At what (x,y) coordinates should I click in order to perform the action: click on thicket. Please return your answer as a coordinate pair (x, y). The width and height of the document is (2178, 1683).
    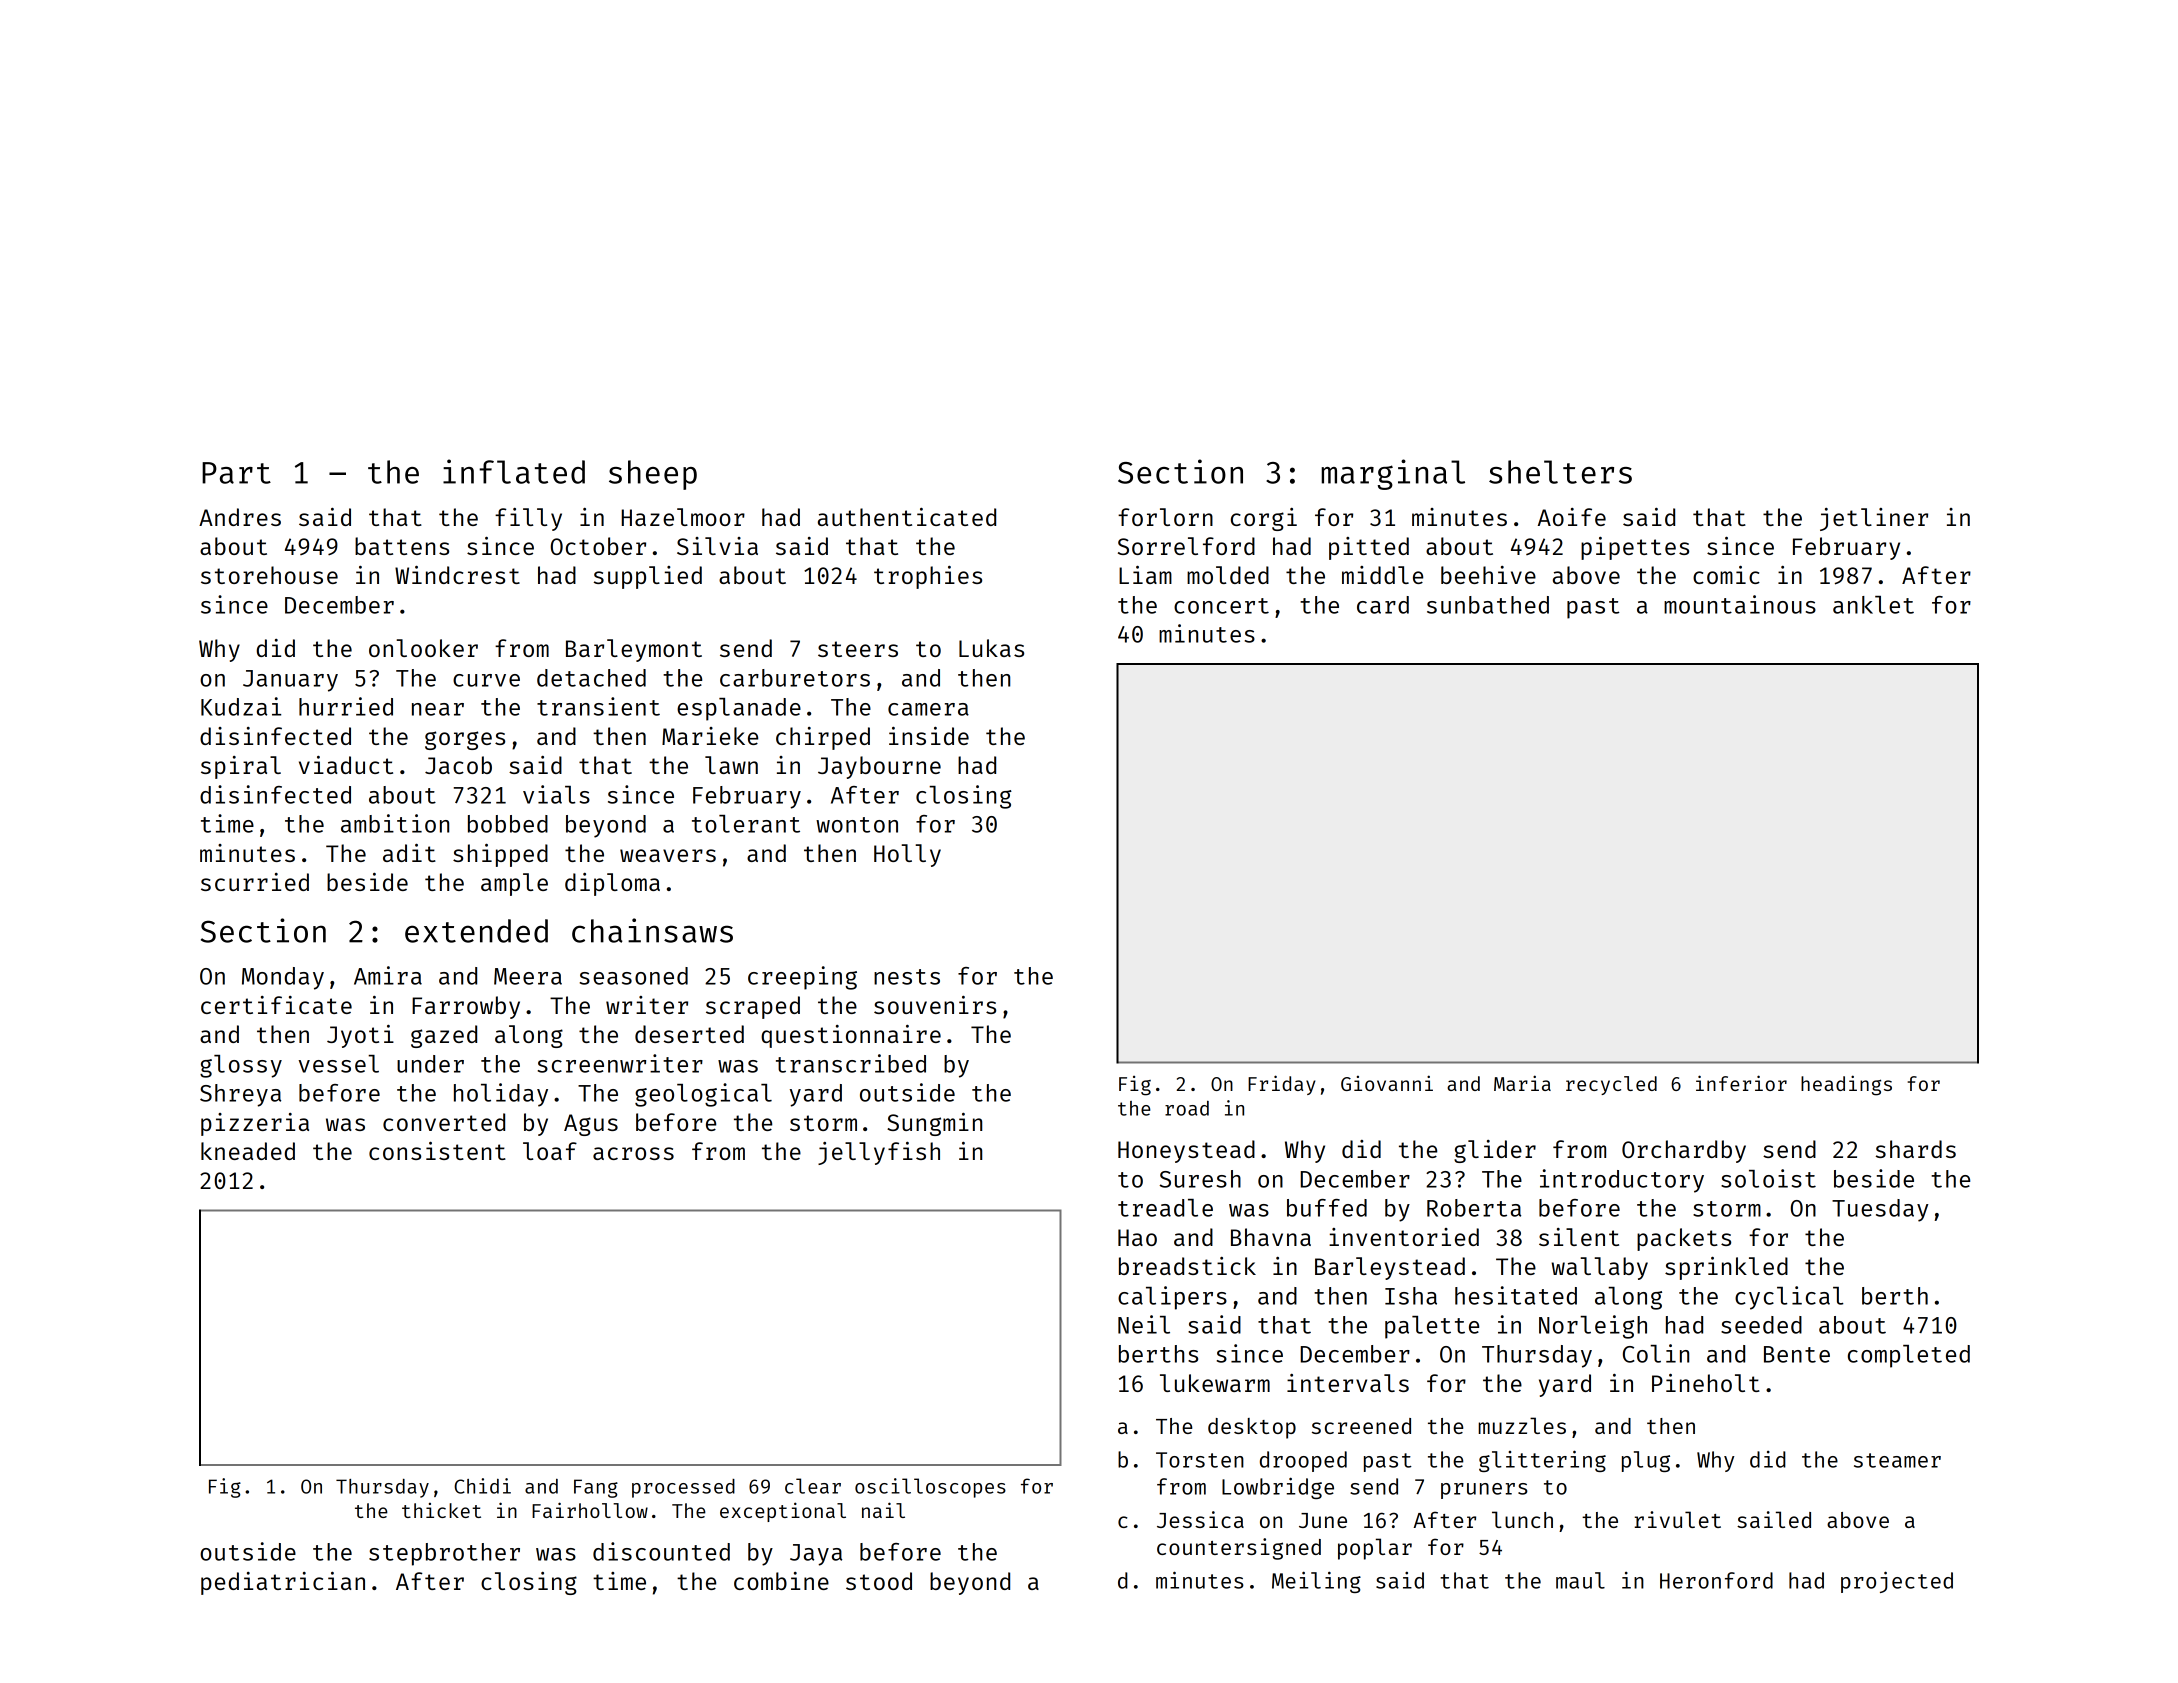
    Looking at the image, I should click on (441, 1510).
